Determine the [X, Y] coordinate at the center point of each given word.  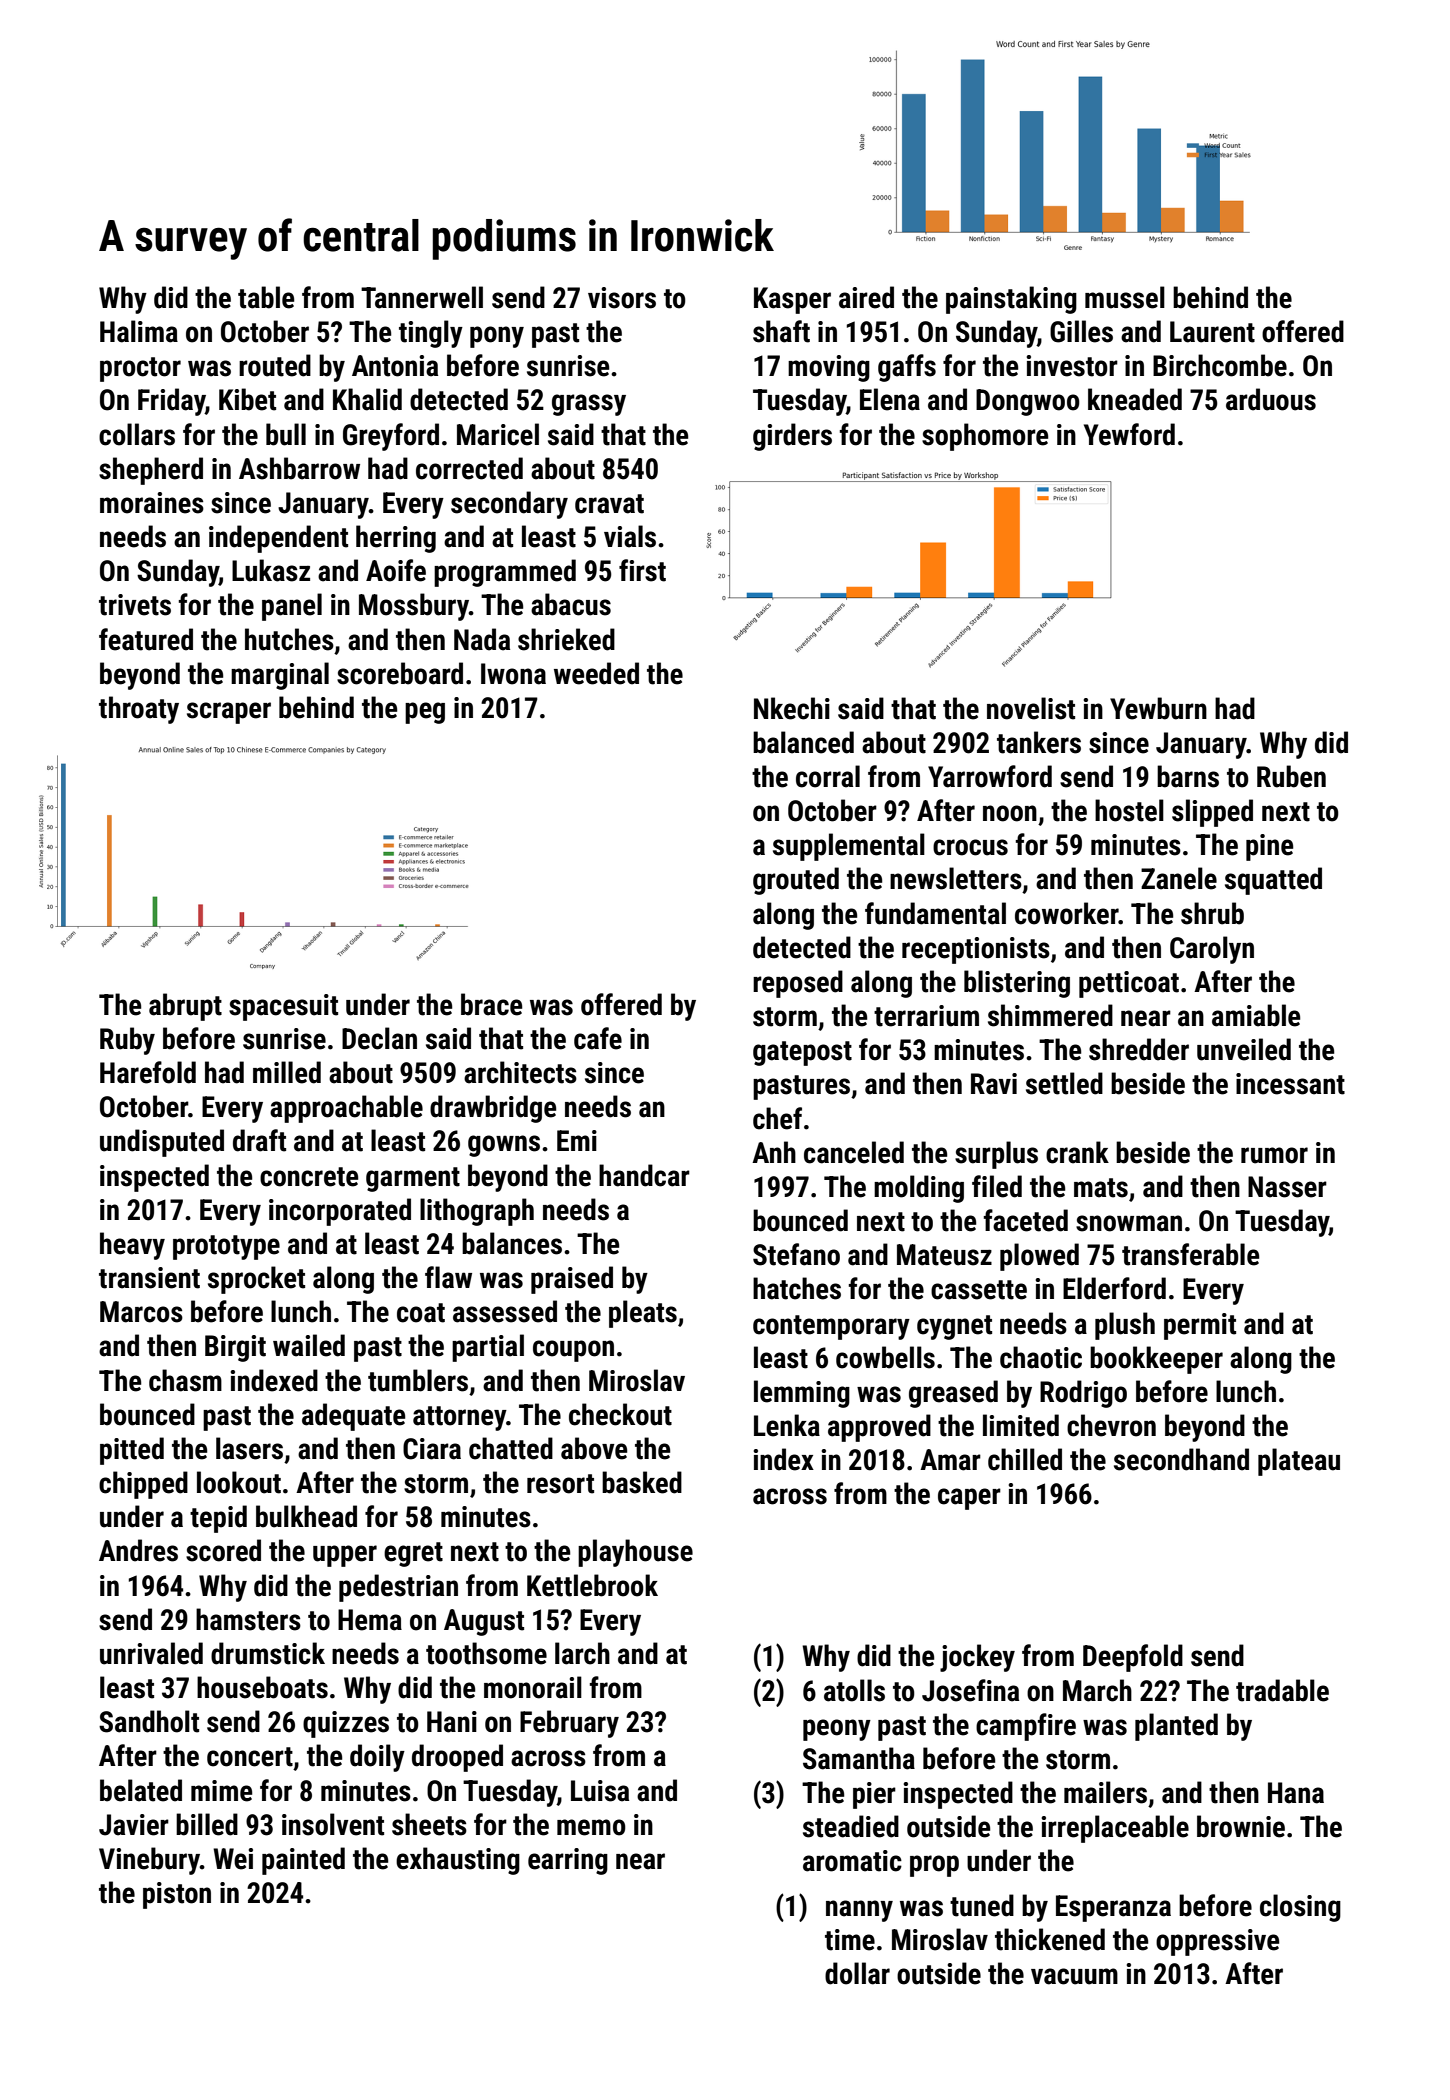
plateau [1299, 1462]
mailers [1105, 1792]
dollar [857, 1973]
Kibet [247, 399]
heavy [132, 1246]
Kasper [792, 300]
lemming [802, 1394]
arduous [1271, 399]
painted [303, 1861]
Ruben [1291, 776]
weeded [596, 673]
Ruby [127, 1041]
